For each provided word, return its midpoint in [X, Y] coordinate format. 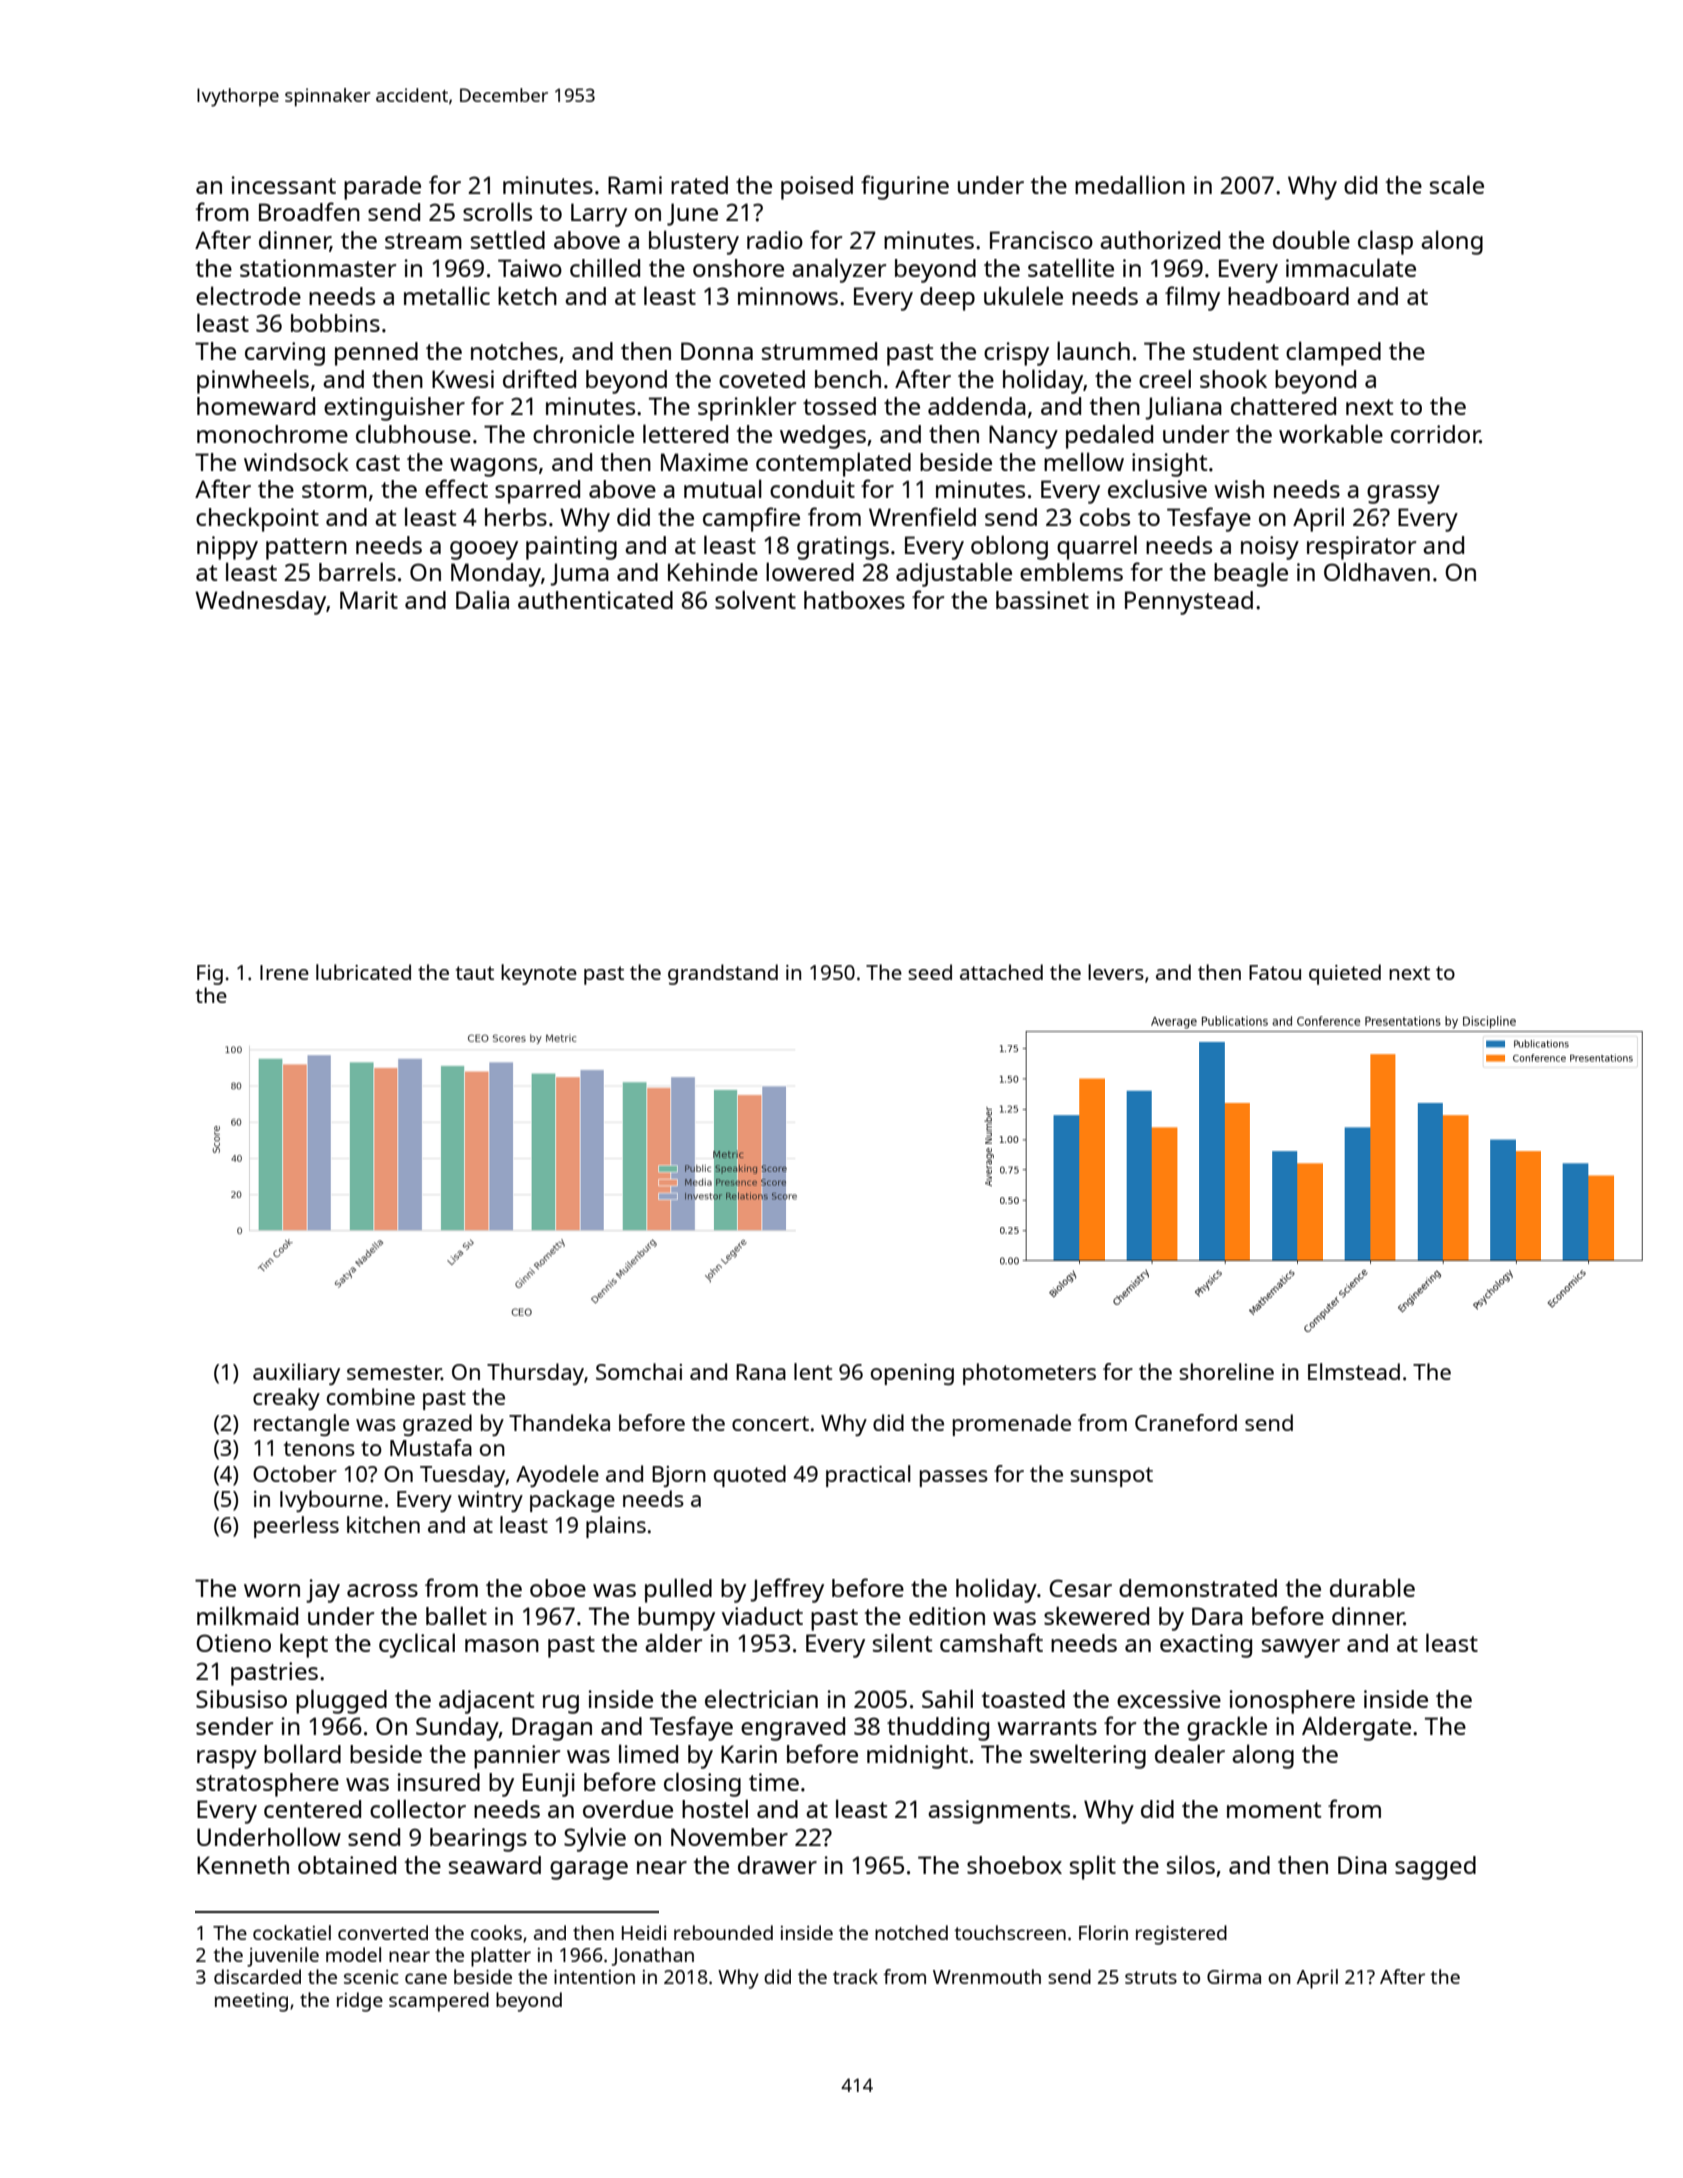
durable [1372, 1587]
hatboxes [854, 600]
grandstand [723, 974]
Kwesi [463, 379]
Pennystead [1189, 603]
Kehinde [713, 572]
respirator [1361, 548]
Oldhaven [1377, 571]
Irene [284, 972]
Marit [369, 600]
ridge [360, 2002]
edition [947, 1616]
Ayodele [557, 1476]
